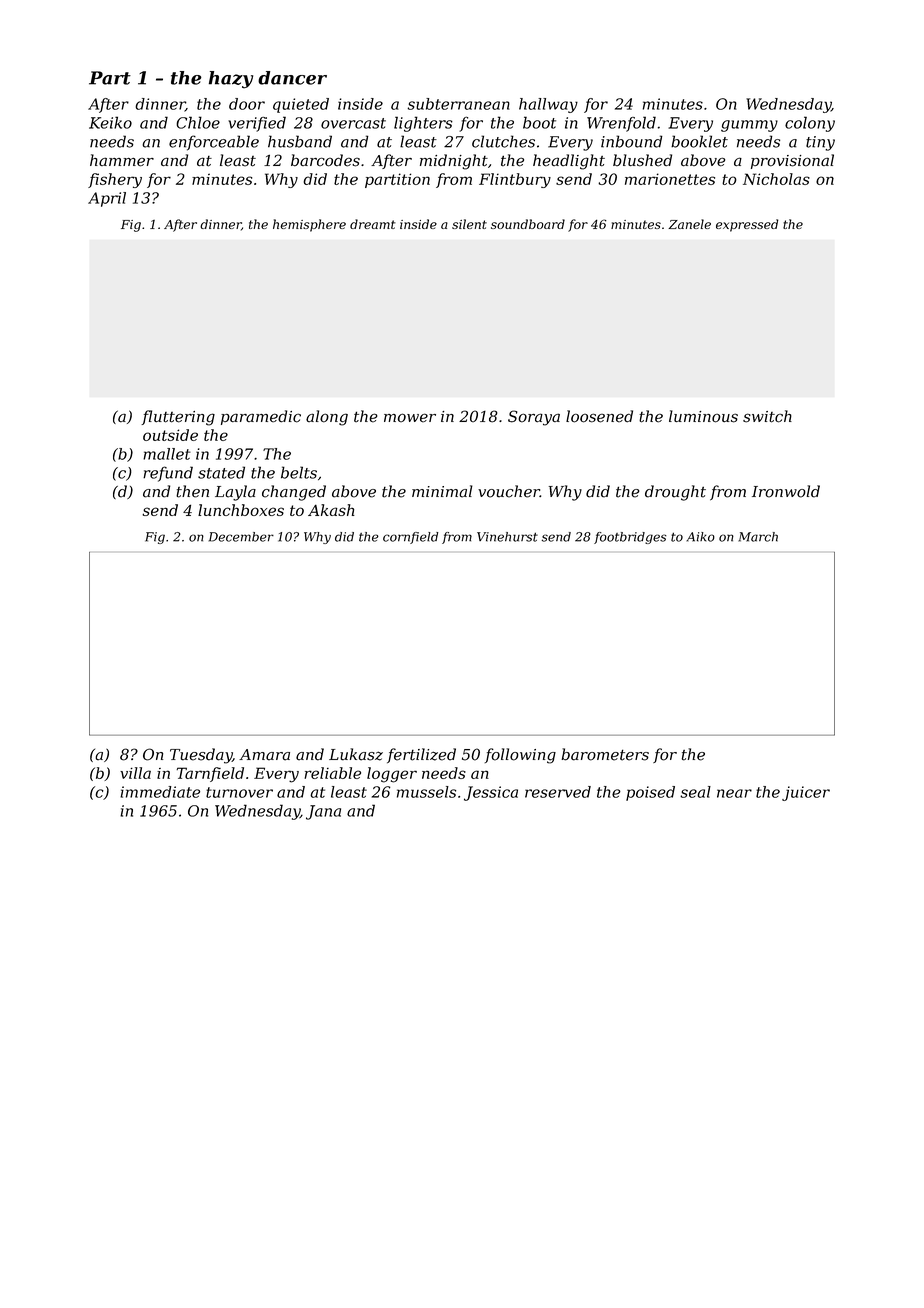 Image resolution: width=924 pixels, height=1308 pixels. I want to click on hallway, so click(548, 105).
